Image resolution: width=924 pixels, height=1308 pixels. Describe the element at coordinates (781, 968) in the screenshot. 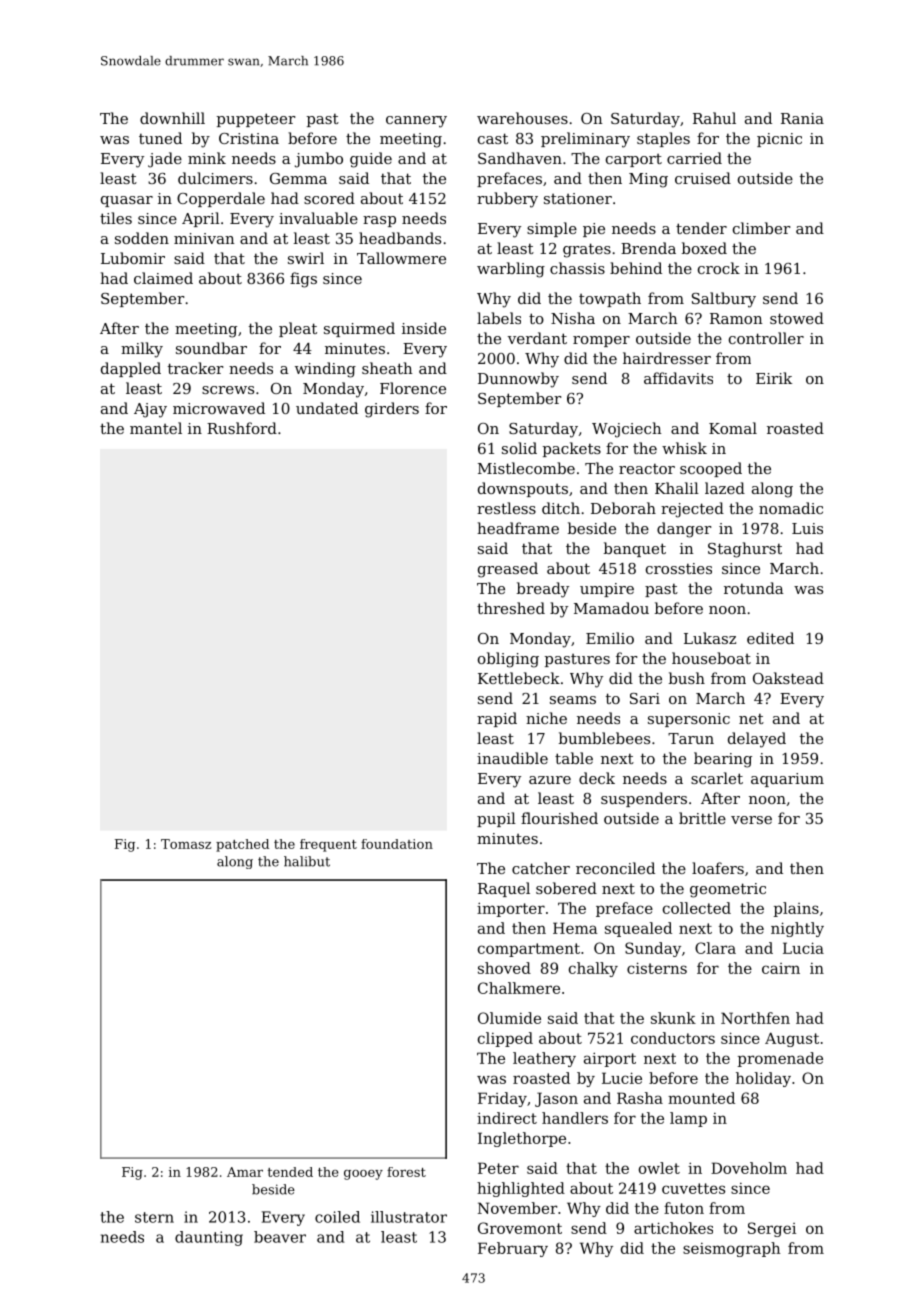

I see `cairn` at that location.
